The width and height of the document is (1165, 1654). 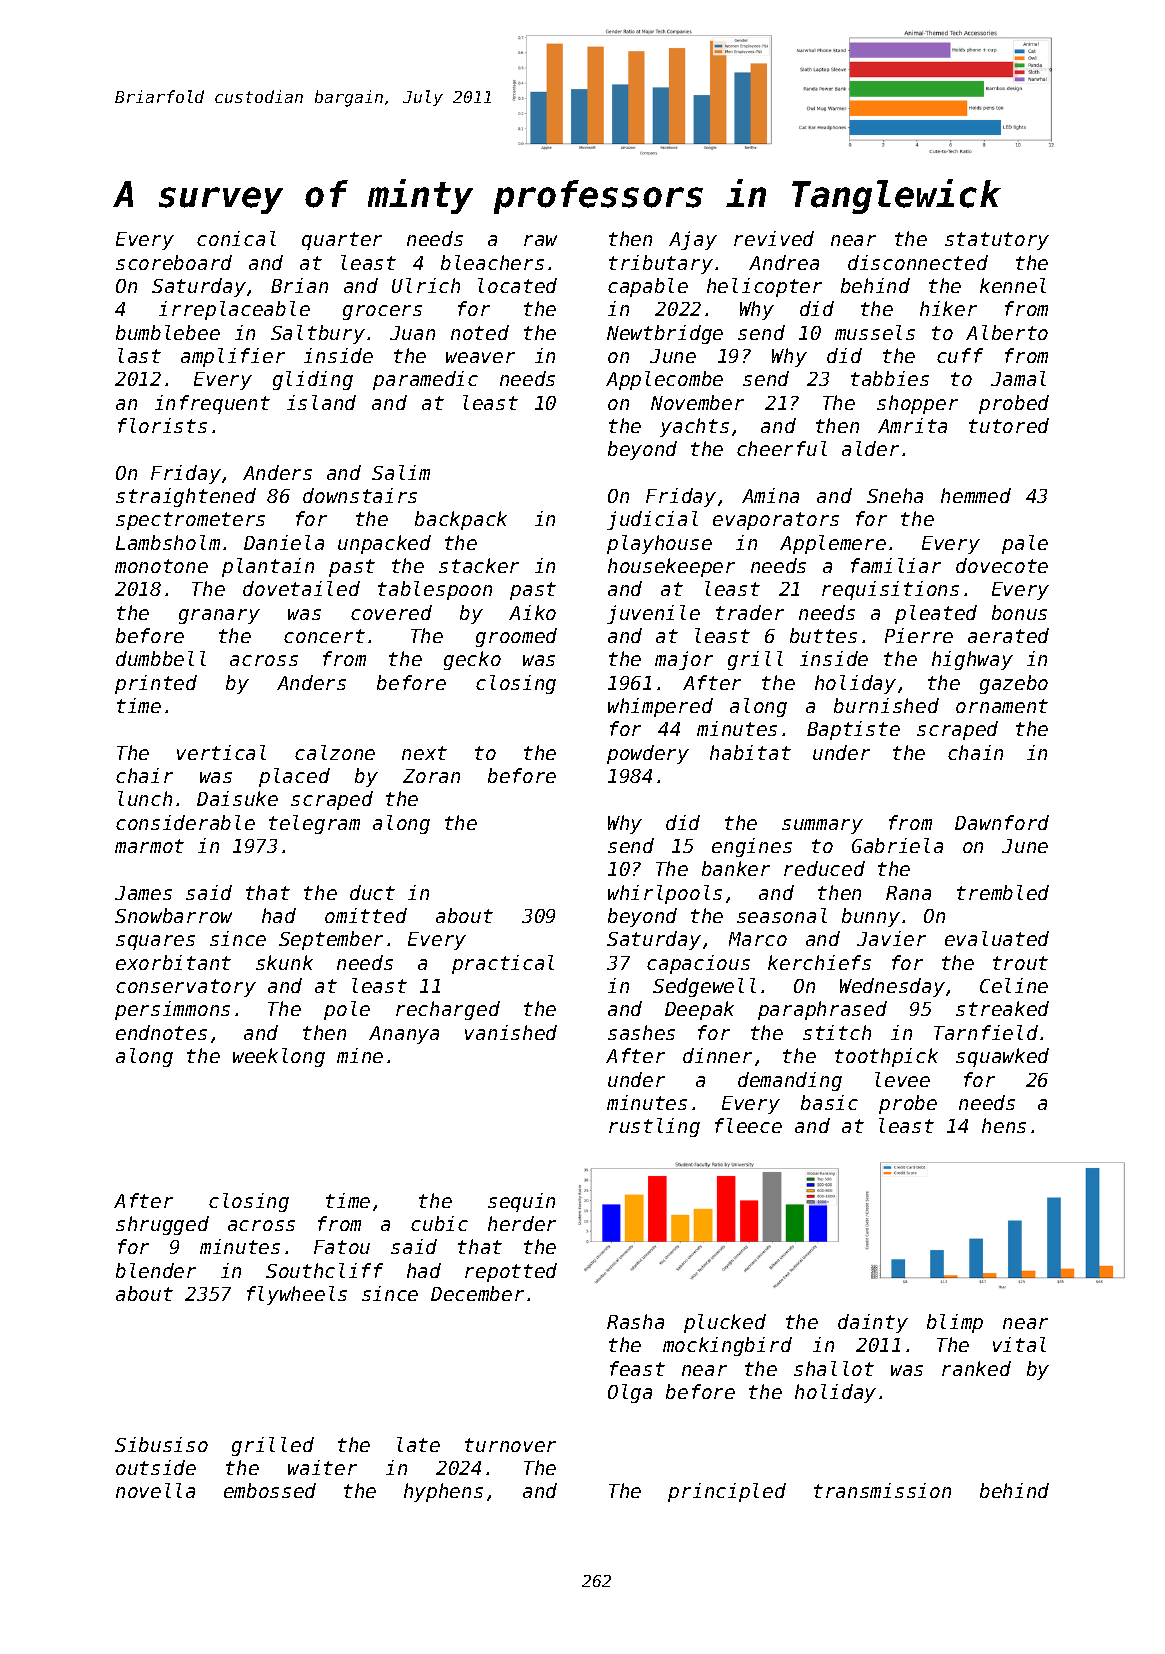 I want to click on playhouse, so click(x=659, y=544).
